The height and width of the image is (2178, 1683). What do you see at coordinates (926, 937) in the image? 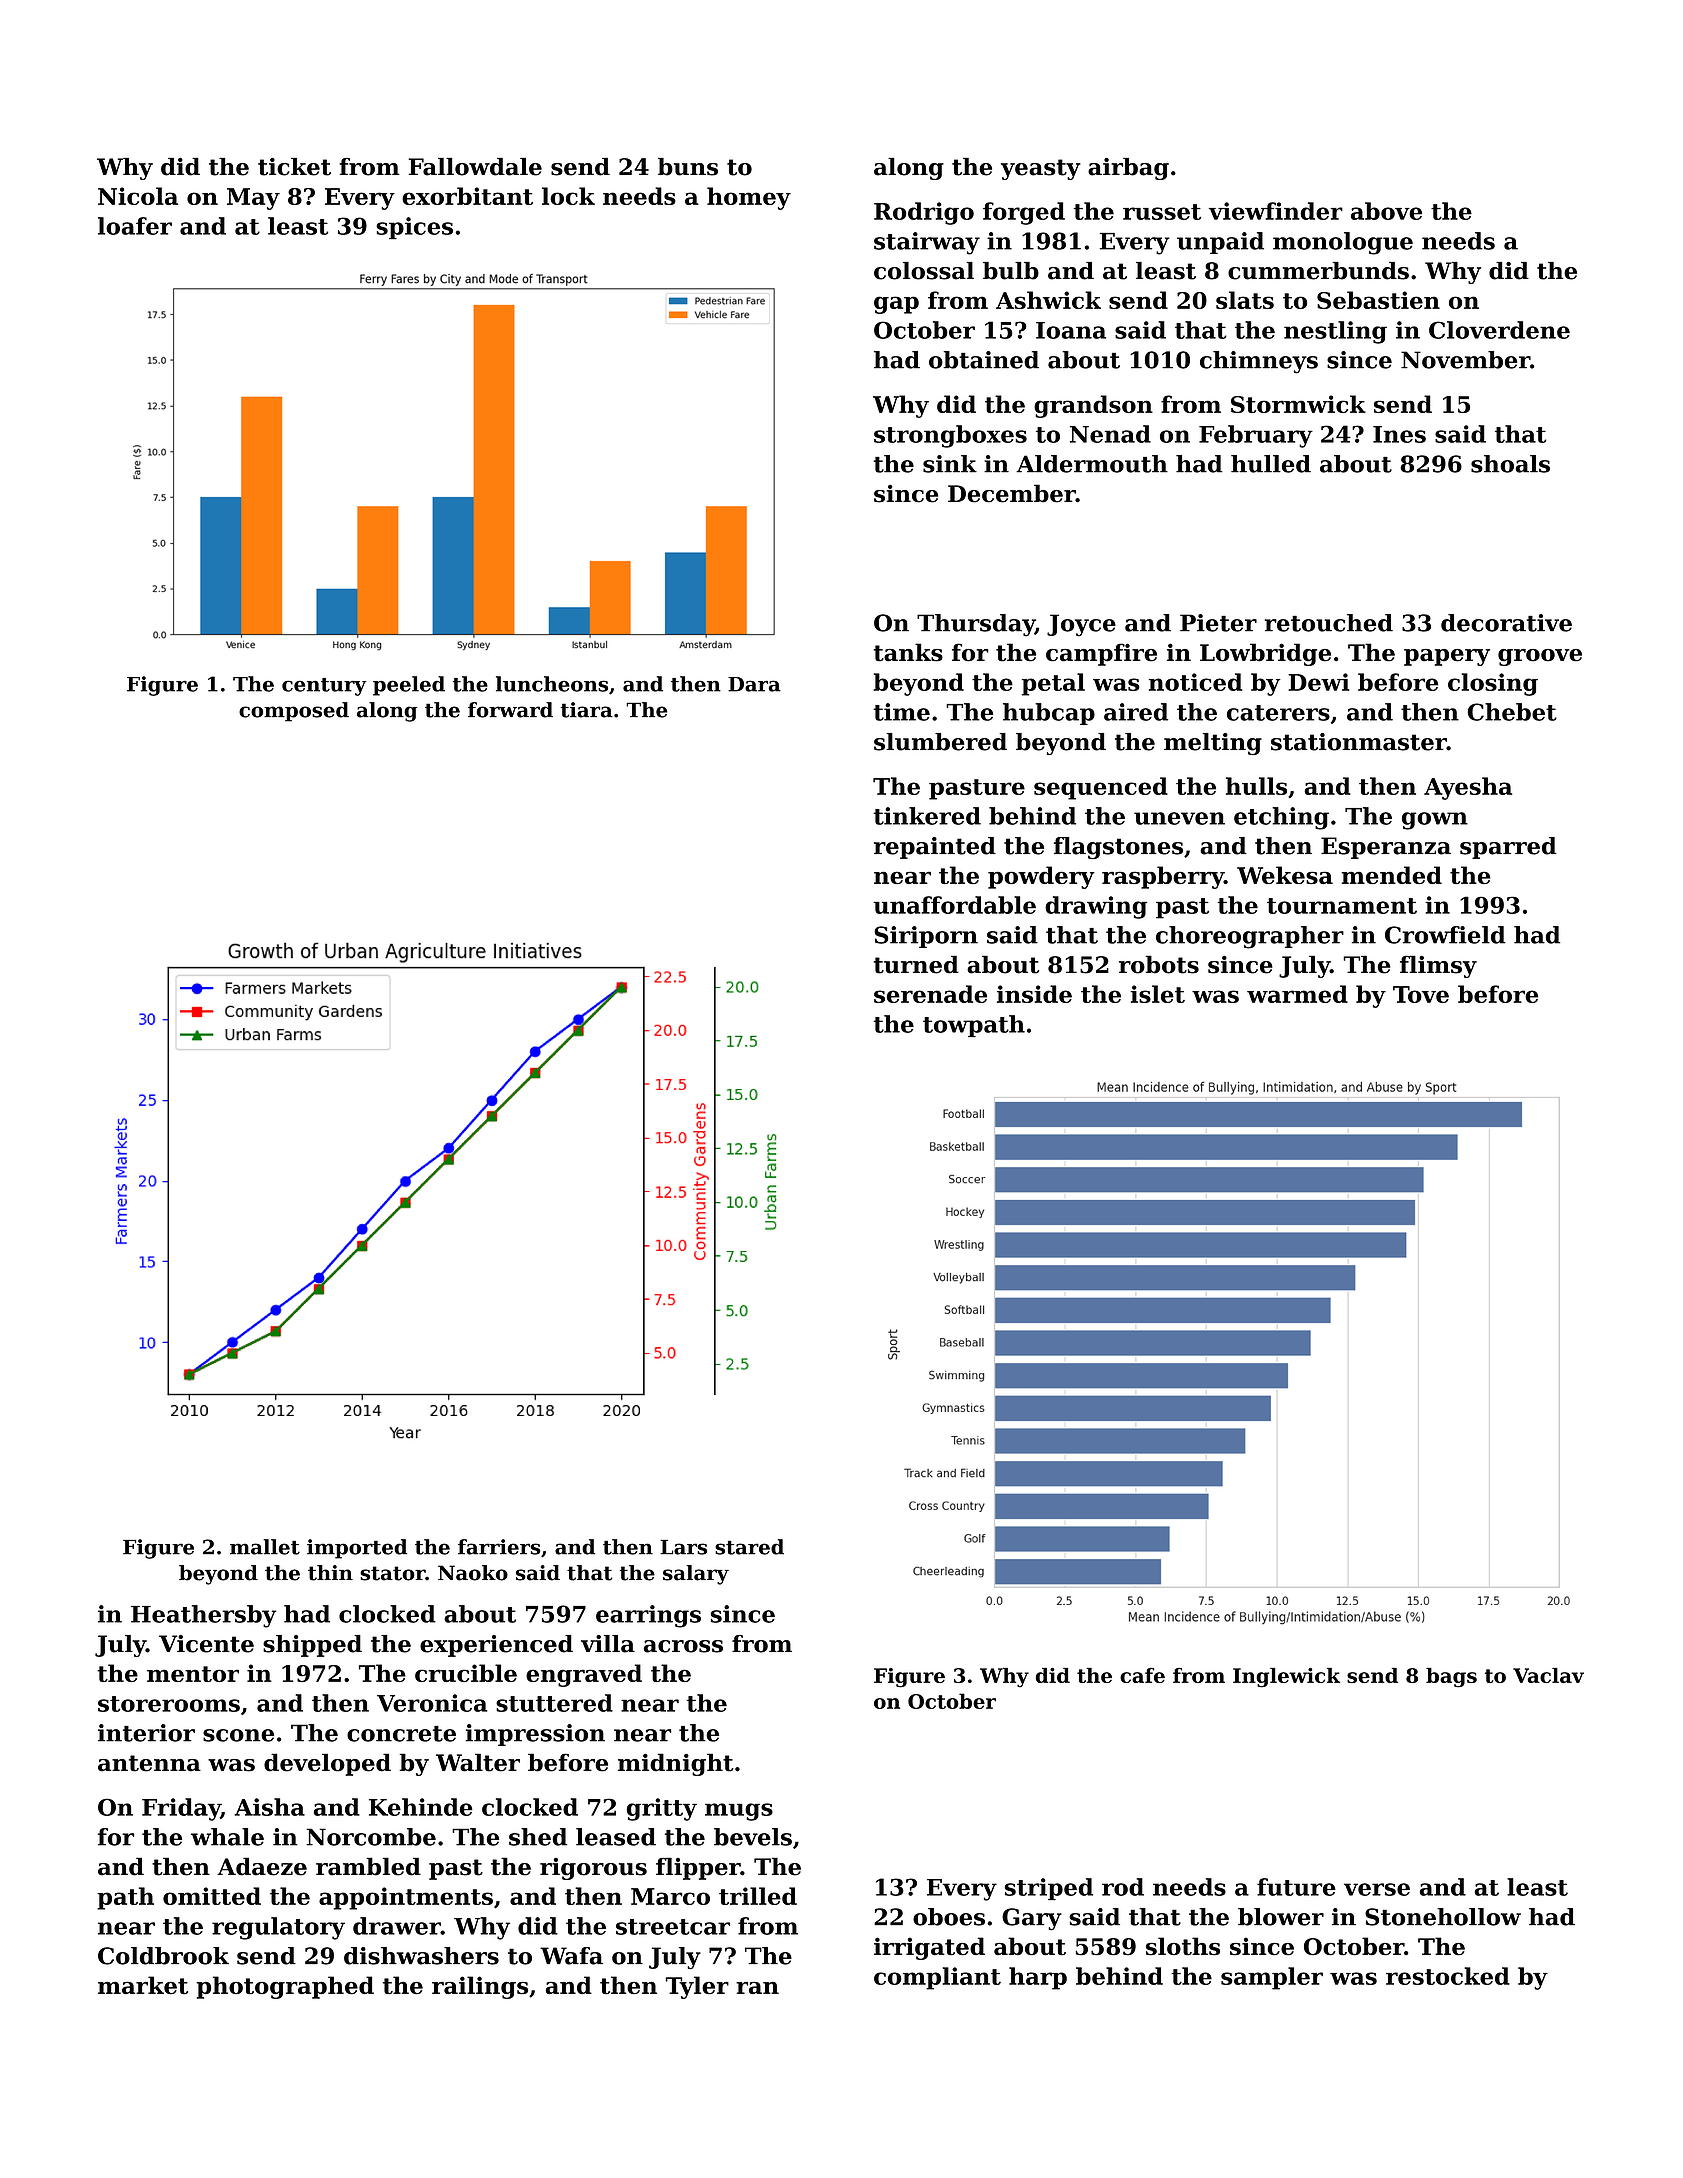
I see `Siriporn` at bounding box center [926, 937].
